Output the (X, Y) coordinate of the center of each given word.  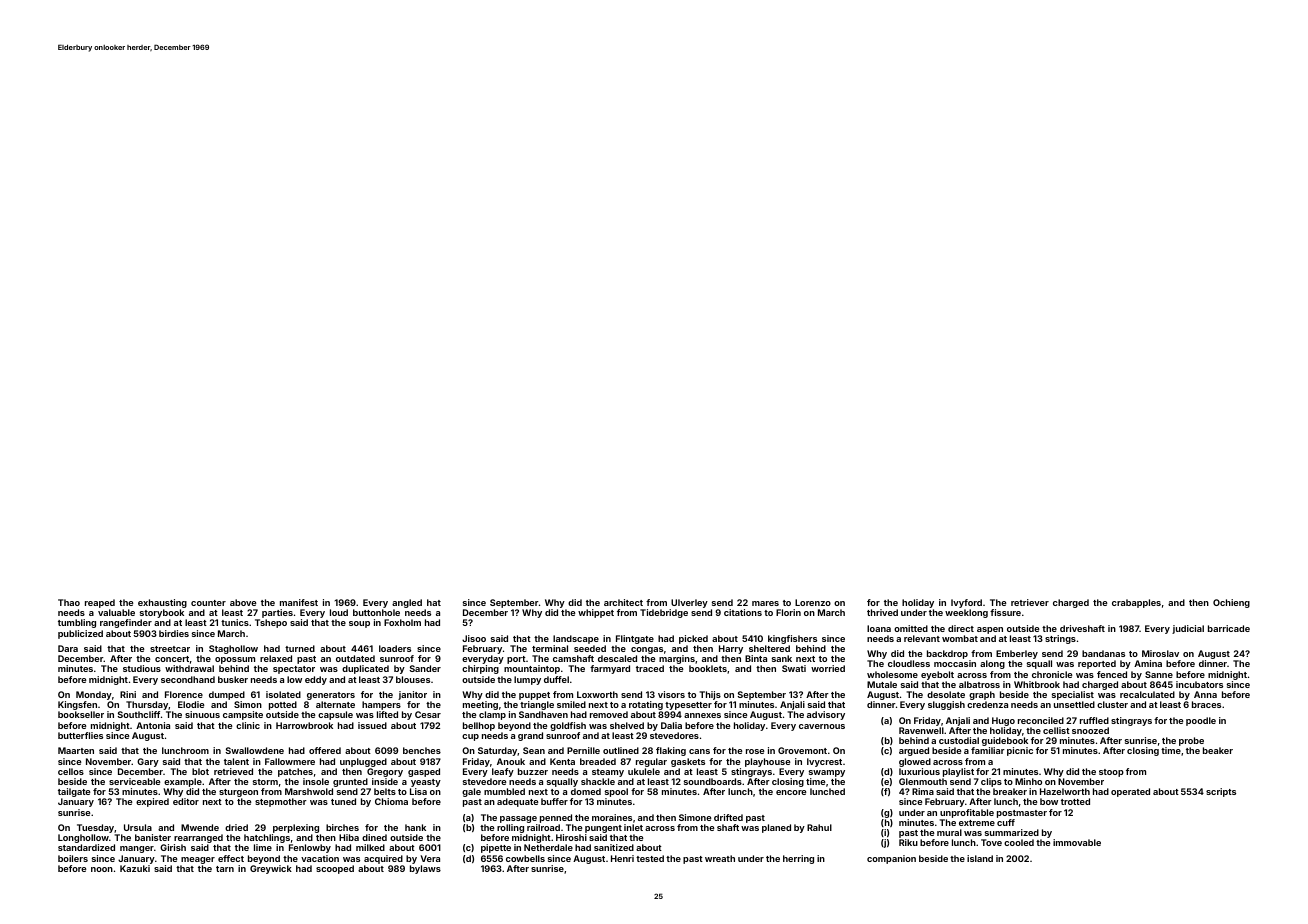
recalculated (1147, 694)
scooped (335, 869)
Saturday (498, 751)
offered (325, 750)
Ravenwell (921, 730)
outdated (355, 658)
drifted (728, 817)
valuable (116, 612)
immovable (1077, 842)
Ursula (138, 827)
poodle (1201, 721)
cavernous (822, 726)
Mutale (882, 684)
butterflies (80, 735)
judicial (1188, 629)
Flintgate (635, 639)
